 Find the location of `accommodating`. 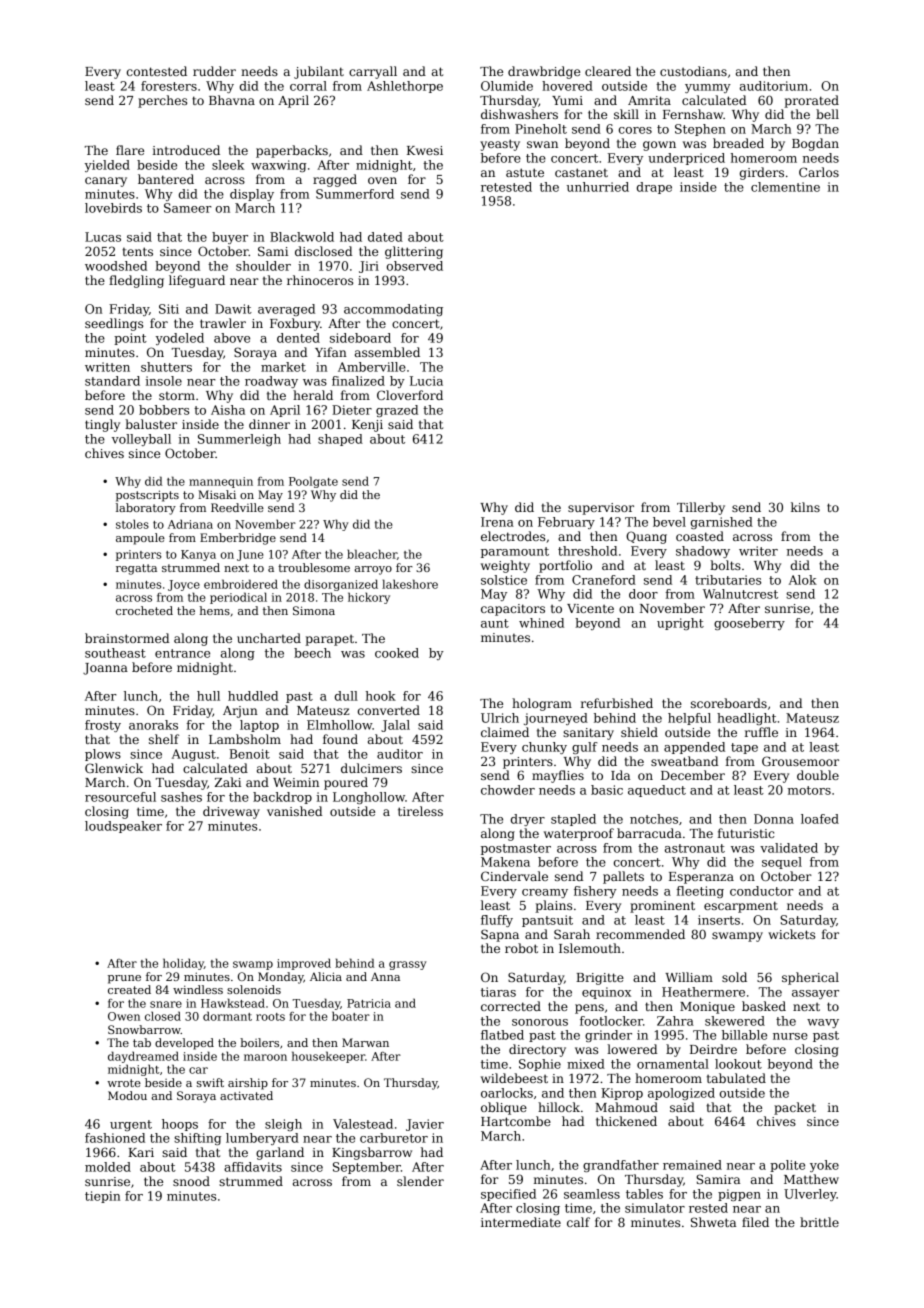

accommodating is located at coordinates (393, 310).
